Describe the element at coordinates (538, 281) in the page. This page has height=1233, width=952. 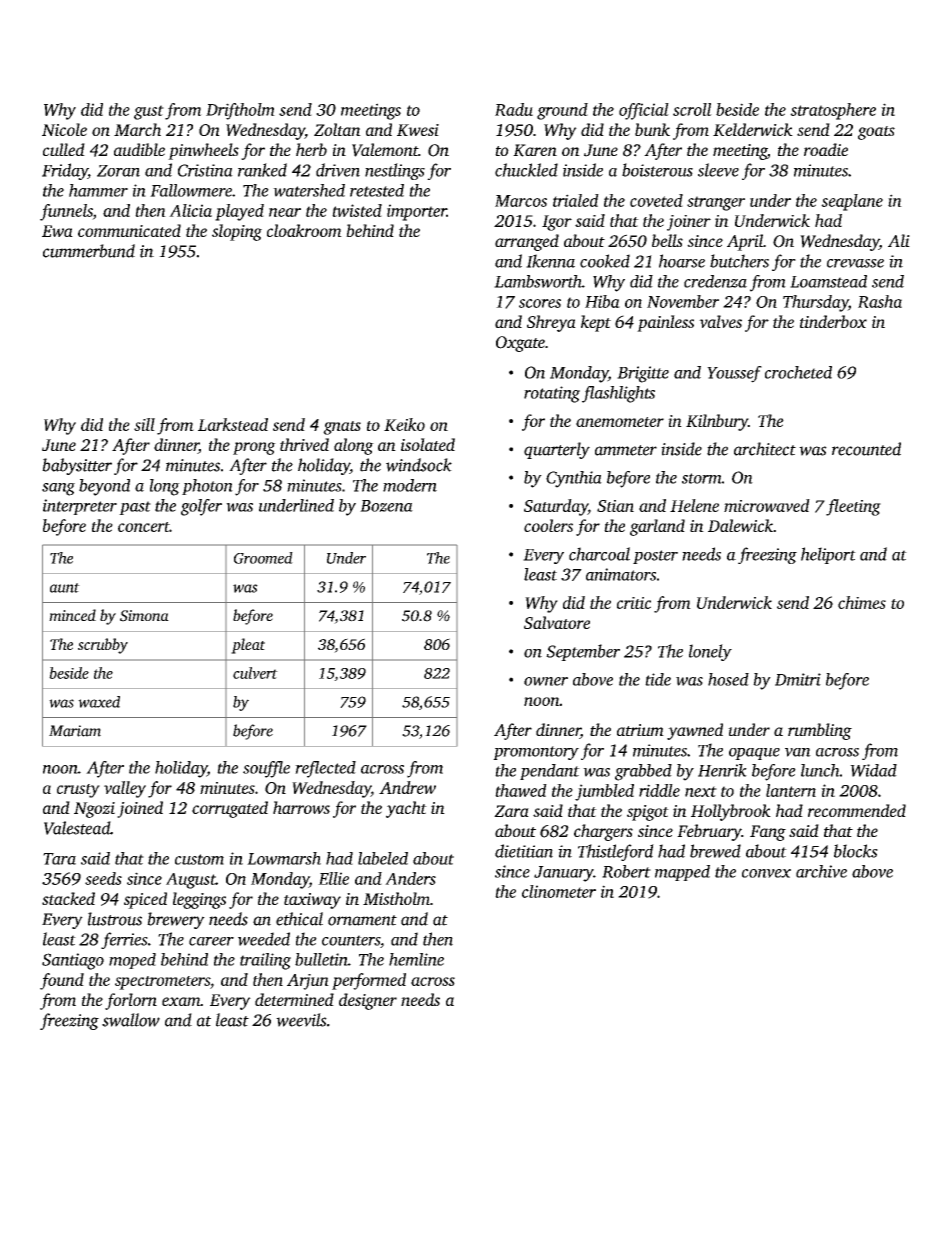
I see `Lambsworth` at that location.
